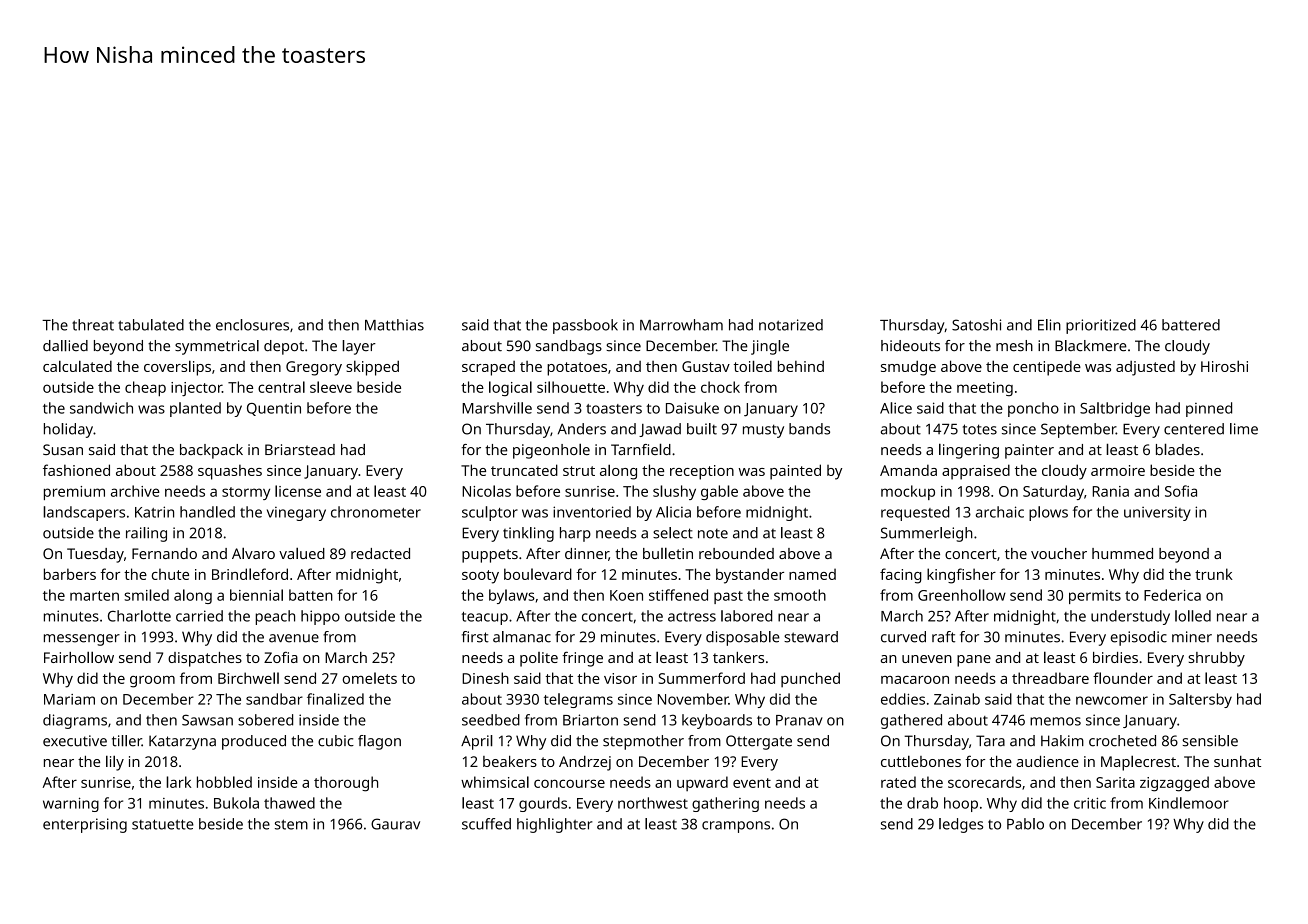  Describe the element at coordinates (990, 741) in the screenshot. I see `Tara` at that location.
